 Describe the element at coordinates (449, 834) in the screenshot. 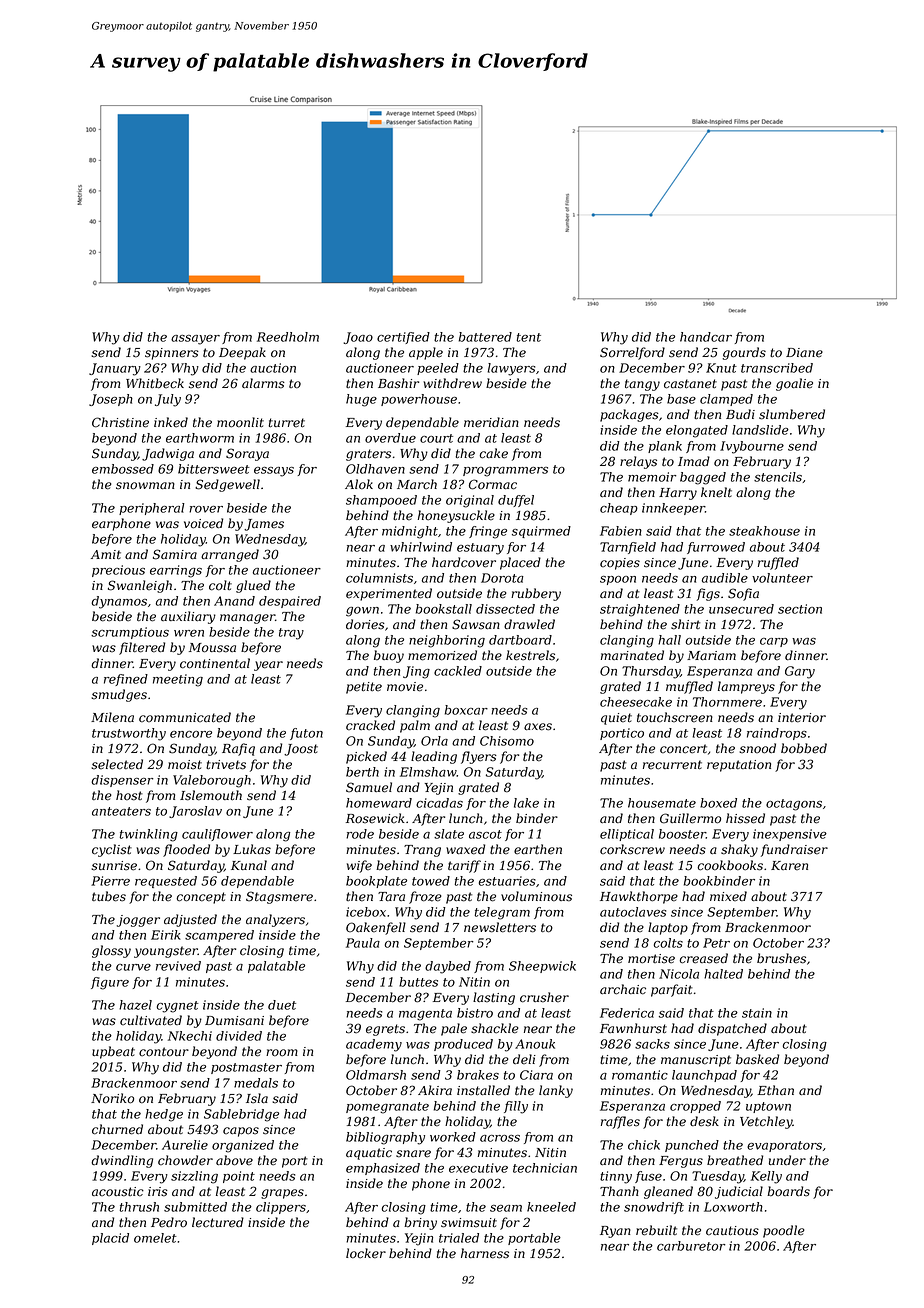

I see `slate` at that location.
